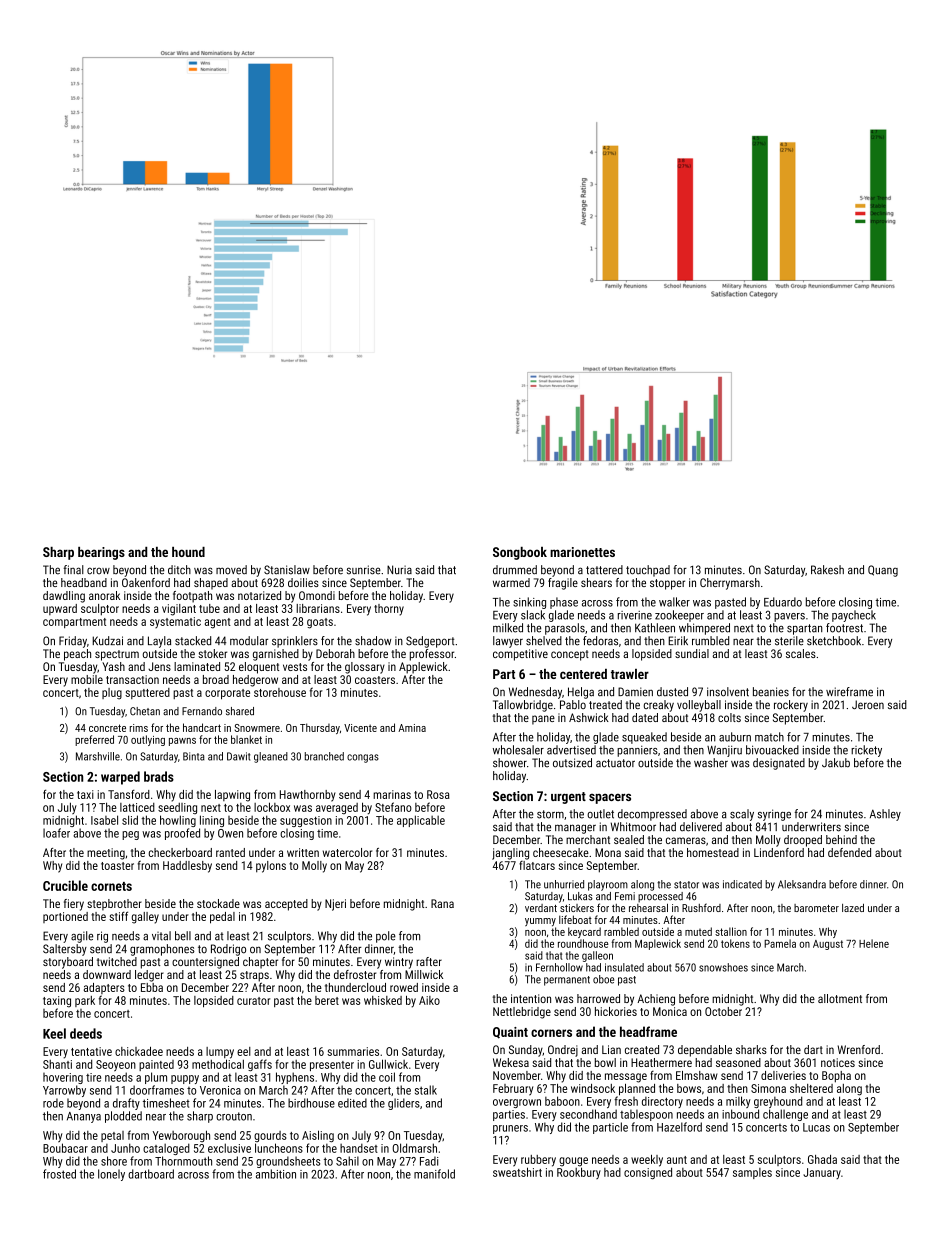  I want to click on centered, so click(583, 674).
